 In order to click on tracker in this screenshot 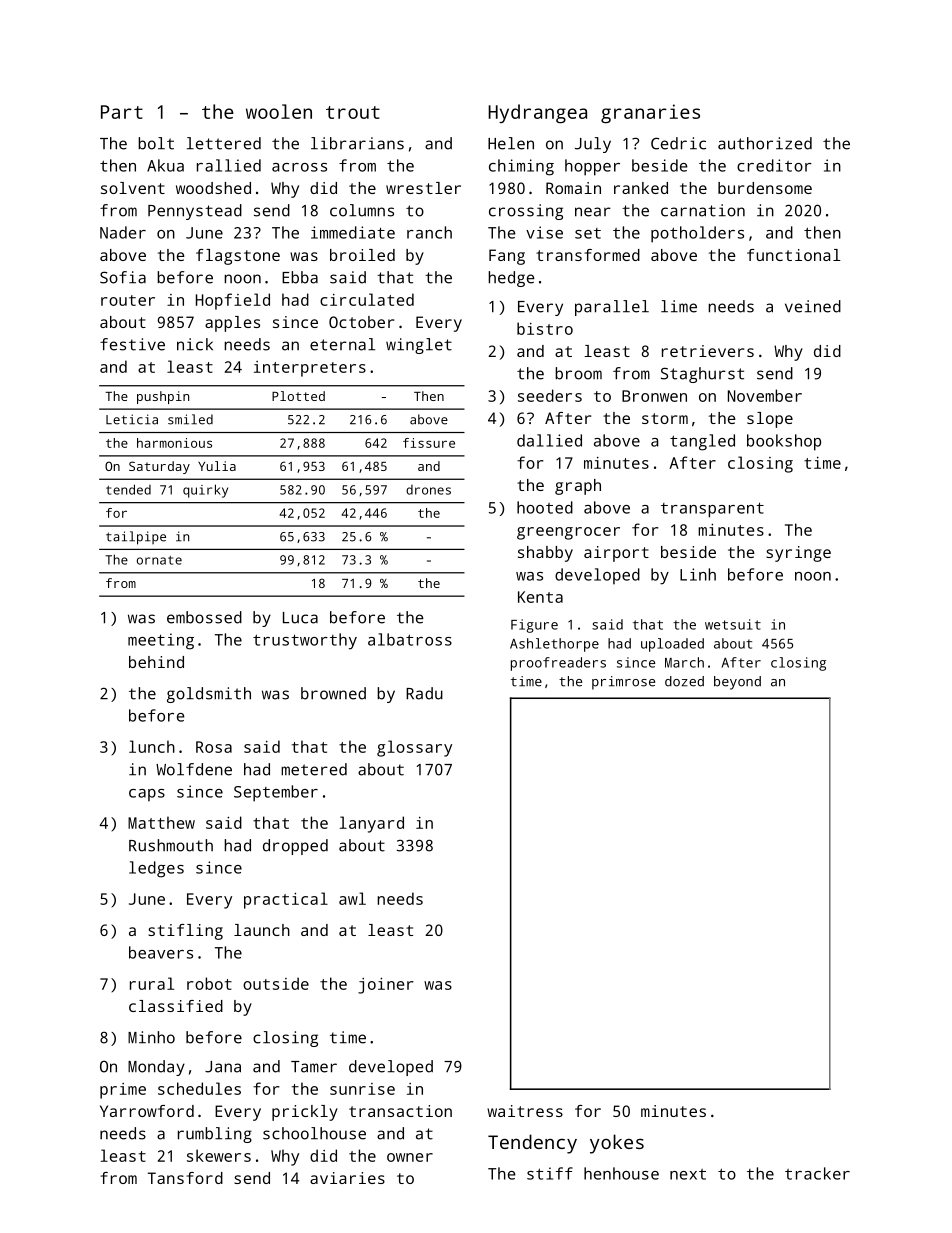, I will do `click(817, 1173)`.
